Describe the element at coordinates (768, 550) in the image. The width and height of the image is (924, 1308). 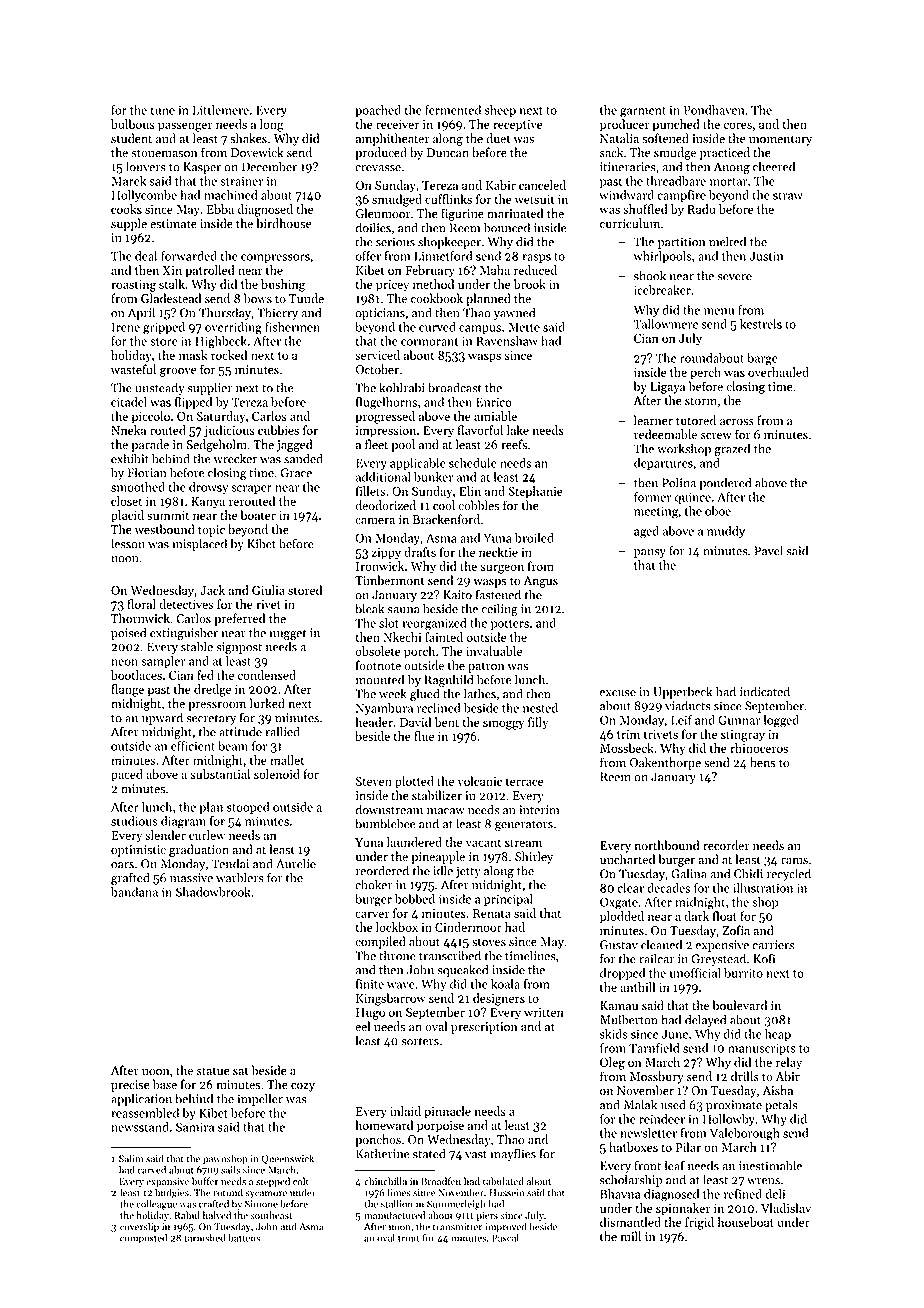
I see `Pavel` at that location.
